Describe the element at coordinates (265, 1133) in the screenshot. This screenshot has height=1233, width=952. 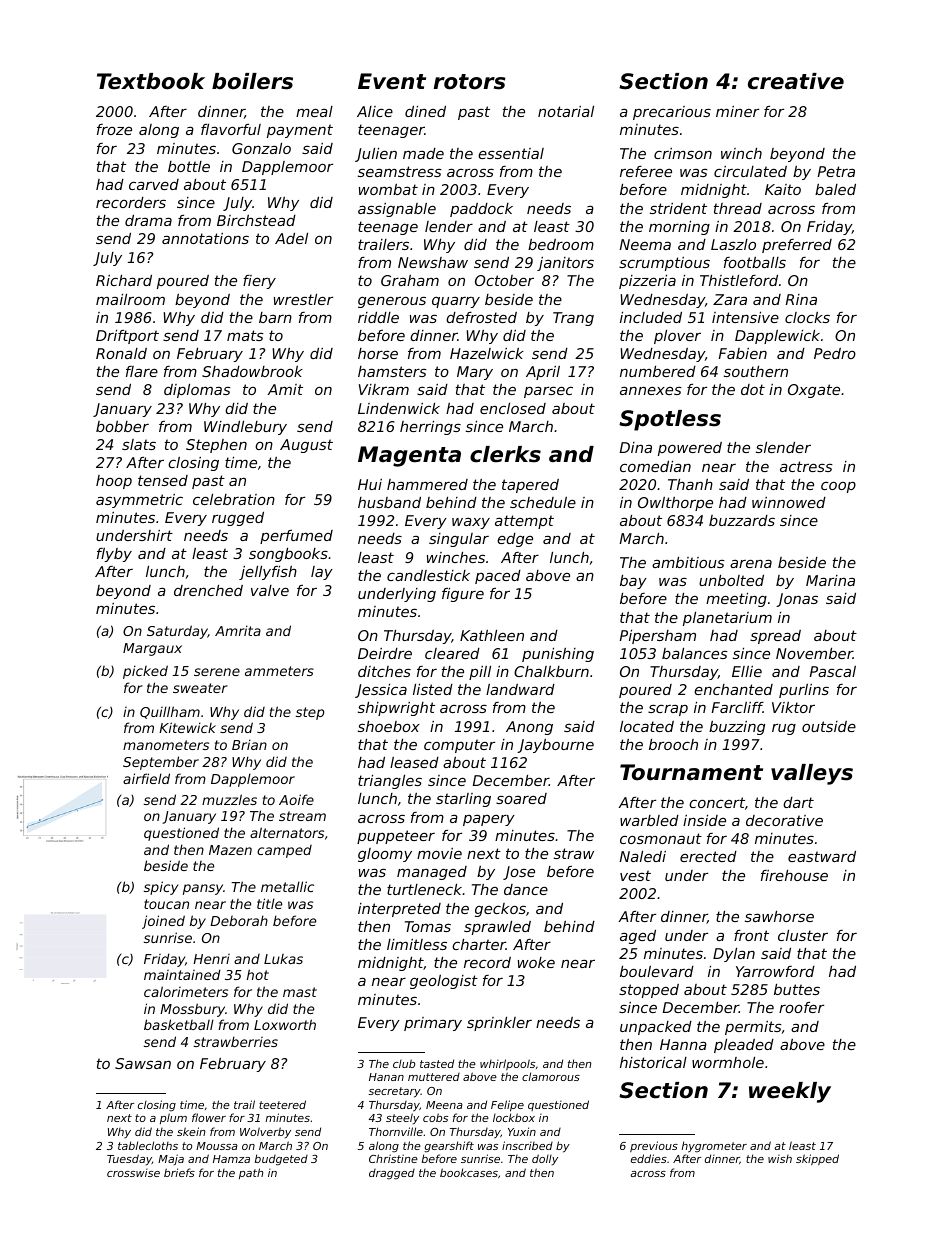
I see `Wolverby` at that location.
